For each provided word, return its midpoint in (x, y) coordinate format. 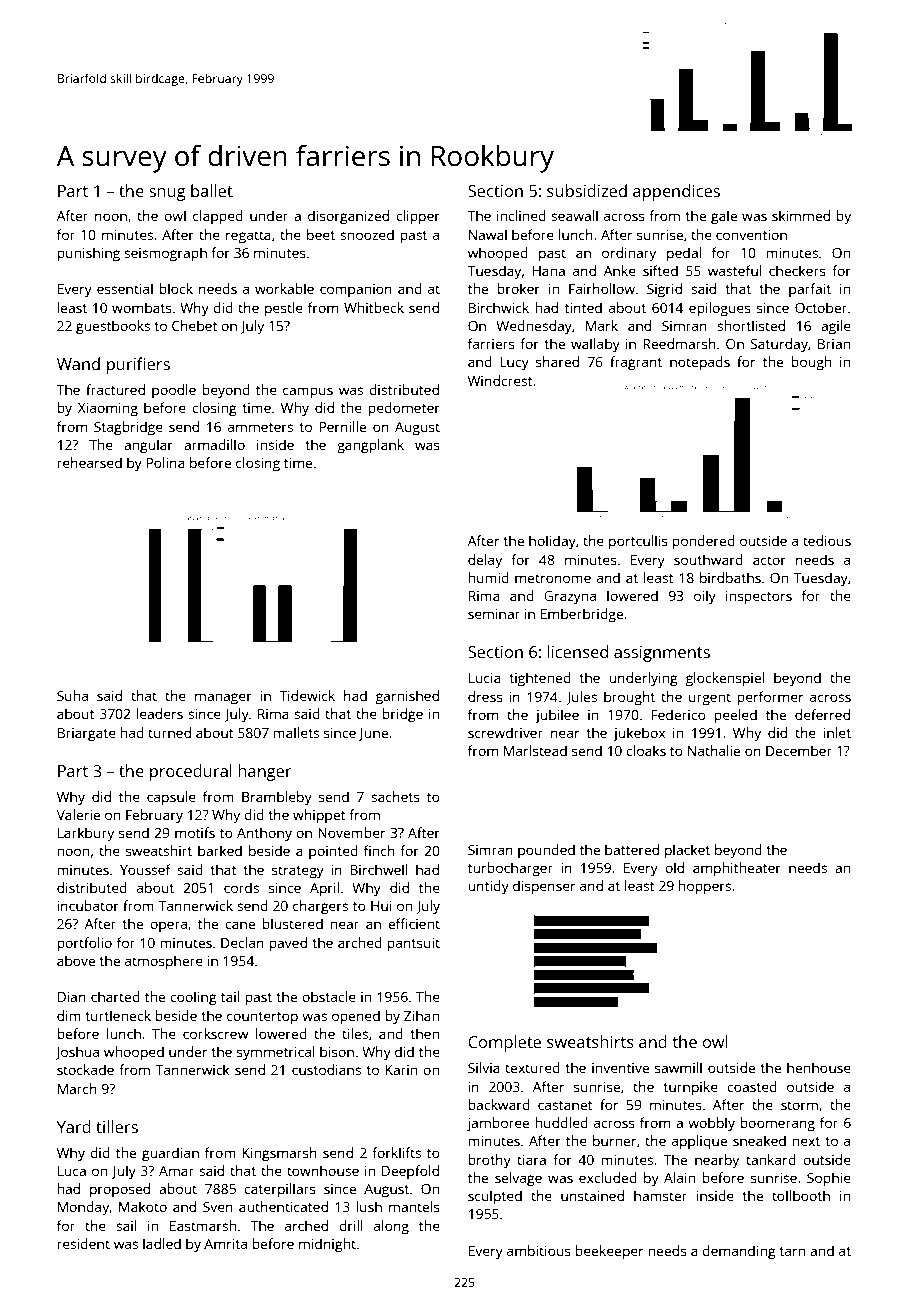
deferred (822, 714)
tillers (117, 1126)
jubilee (557, 716)
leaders (160, 713)
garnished (407, 697)
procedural (191, 772)
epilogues (720, 309)
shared (557, 361)
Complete (504, 1043)
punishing (89, 254)
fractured (115, 389)
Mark (602, 325)
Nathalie (714, 750)
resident (84, 1243)
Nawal (488, 234)
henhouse (819, 1067)
